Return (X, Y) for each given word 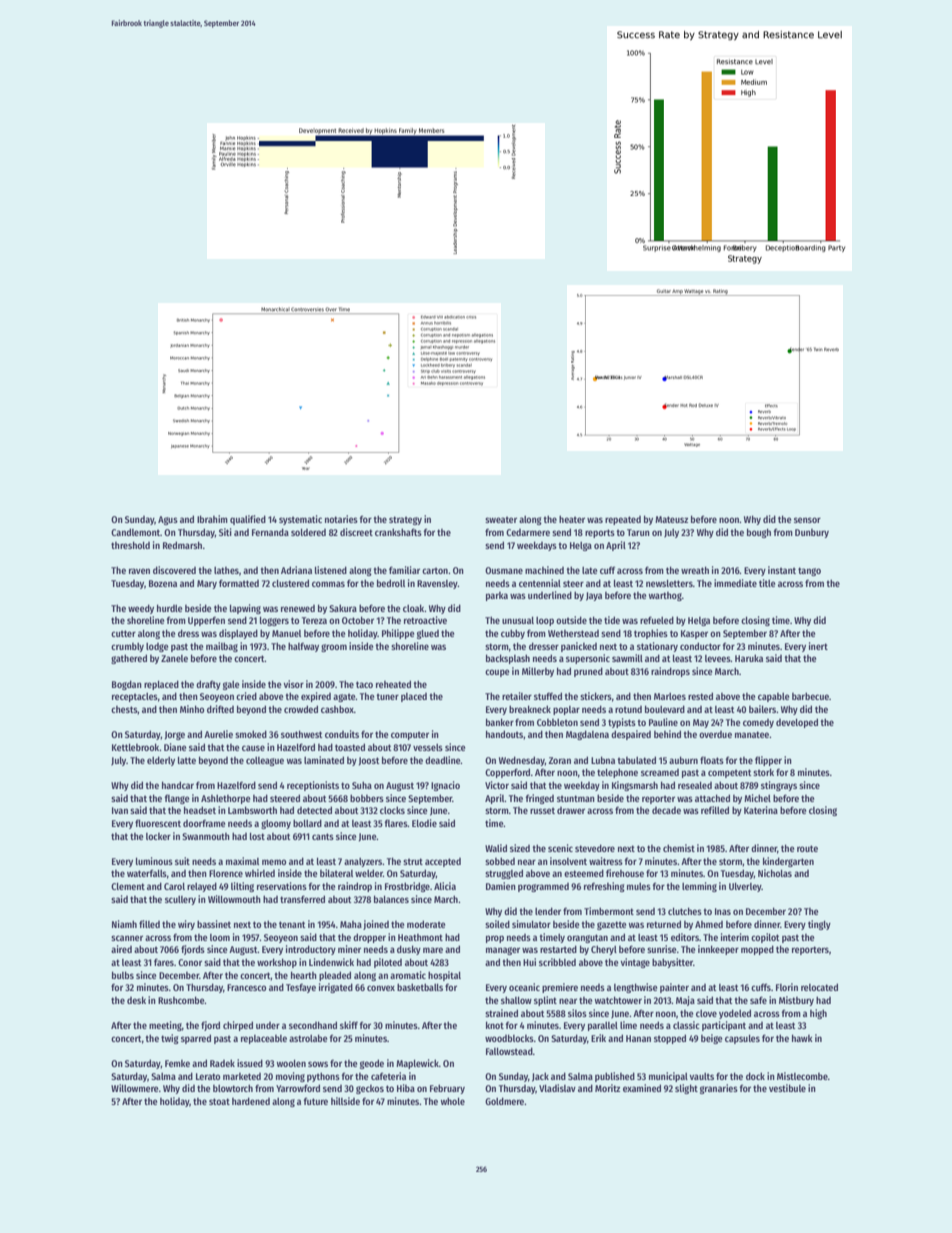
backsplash (508, 659)
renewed (298, 608)
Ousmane (504, 570)
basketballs (420, 987)
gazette (611, 925)
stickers (596, 696)
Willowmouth (234, 899)
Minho (192, 709)
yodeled (735, 1014)
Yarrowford (298, 1088)
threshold (130, 545)
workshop (277, 963)
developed (797, 723)
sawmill (627, 658)
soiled (497, 924)
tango (809, 571)
